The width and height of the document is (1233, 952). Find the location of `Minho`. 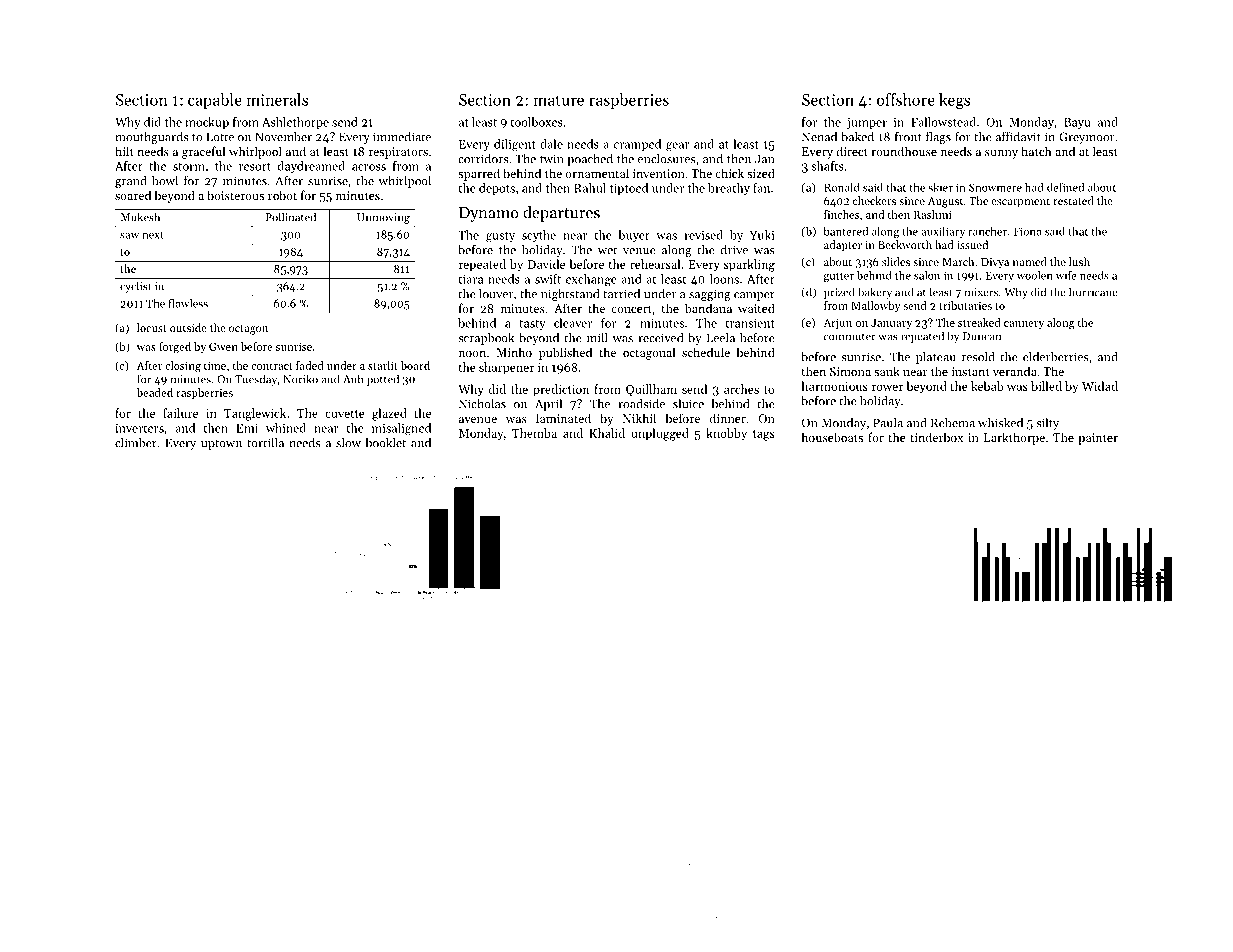

Minho is located at coordinates (514, 352).
